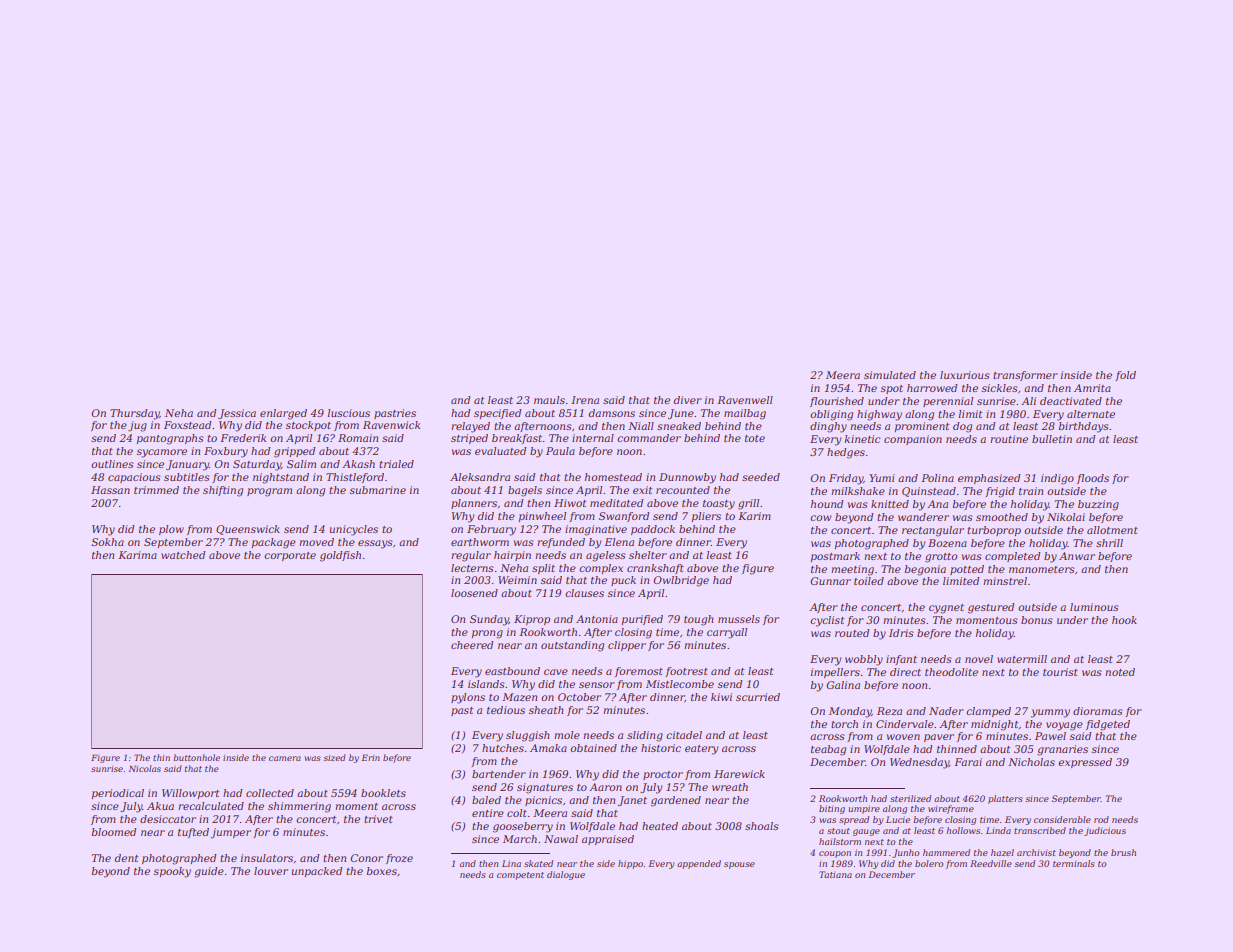 Image resolution: width=1233 pixels, height=952 pixels. What do you see at coordinates (1037, 620) in the document?
I see `bonus` at bounding box center [1037, 620].
